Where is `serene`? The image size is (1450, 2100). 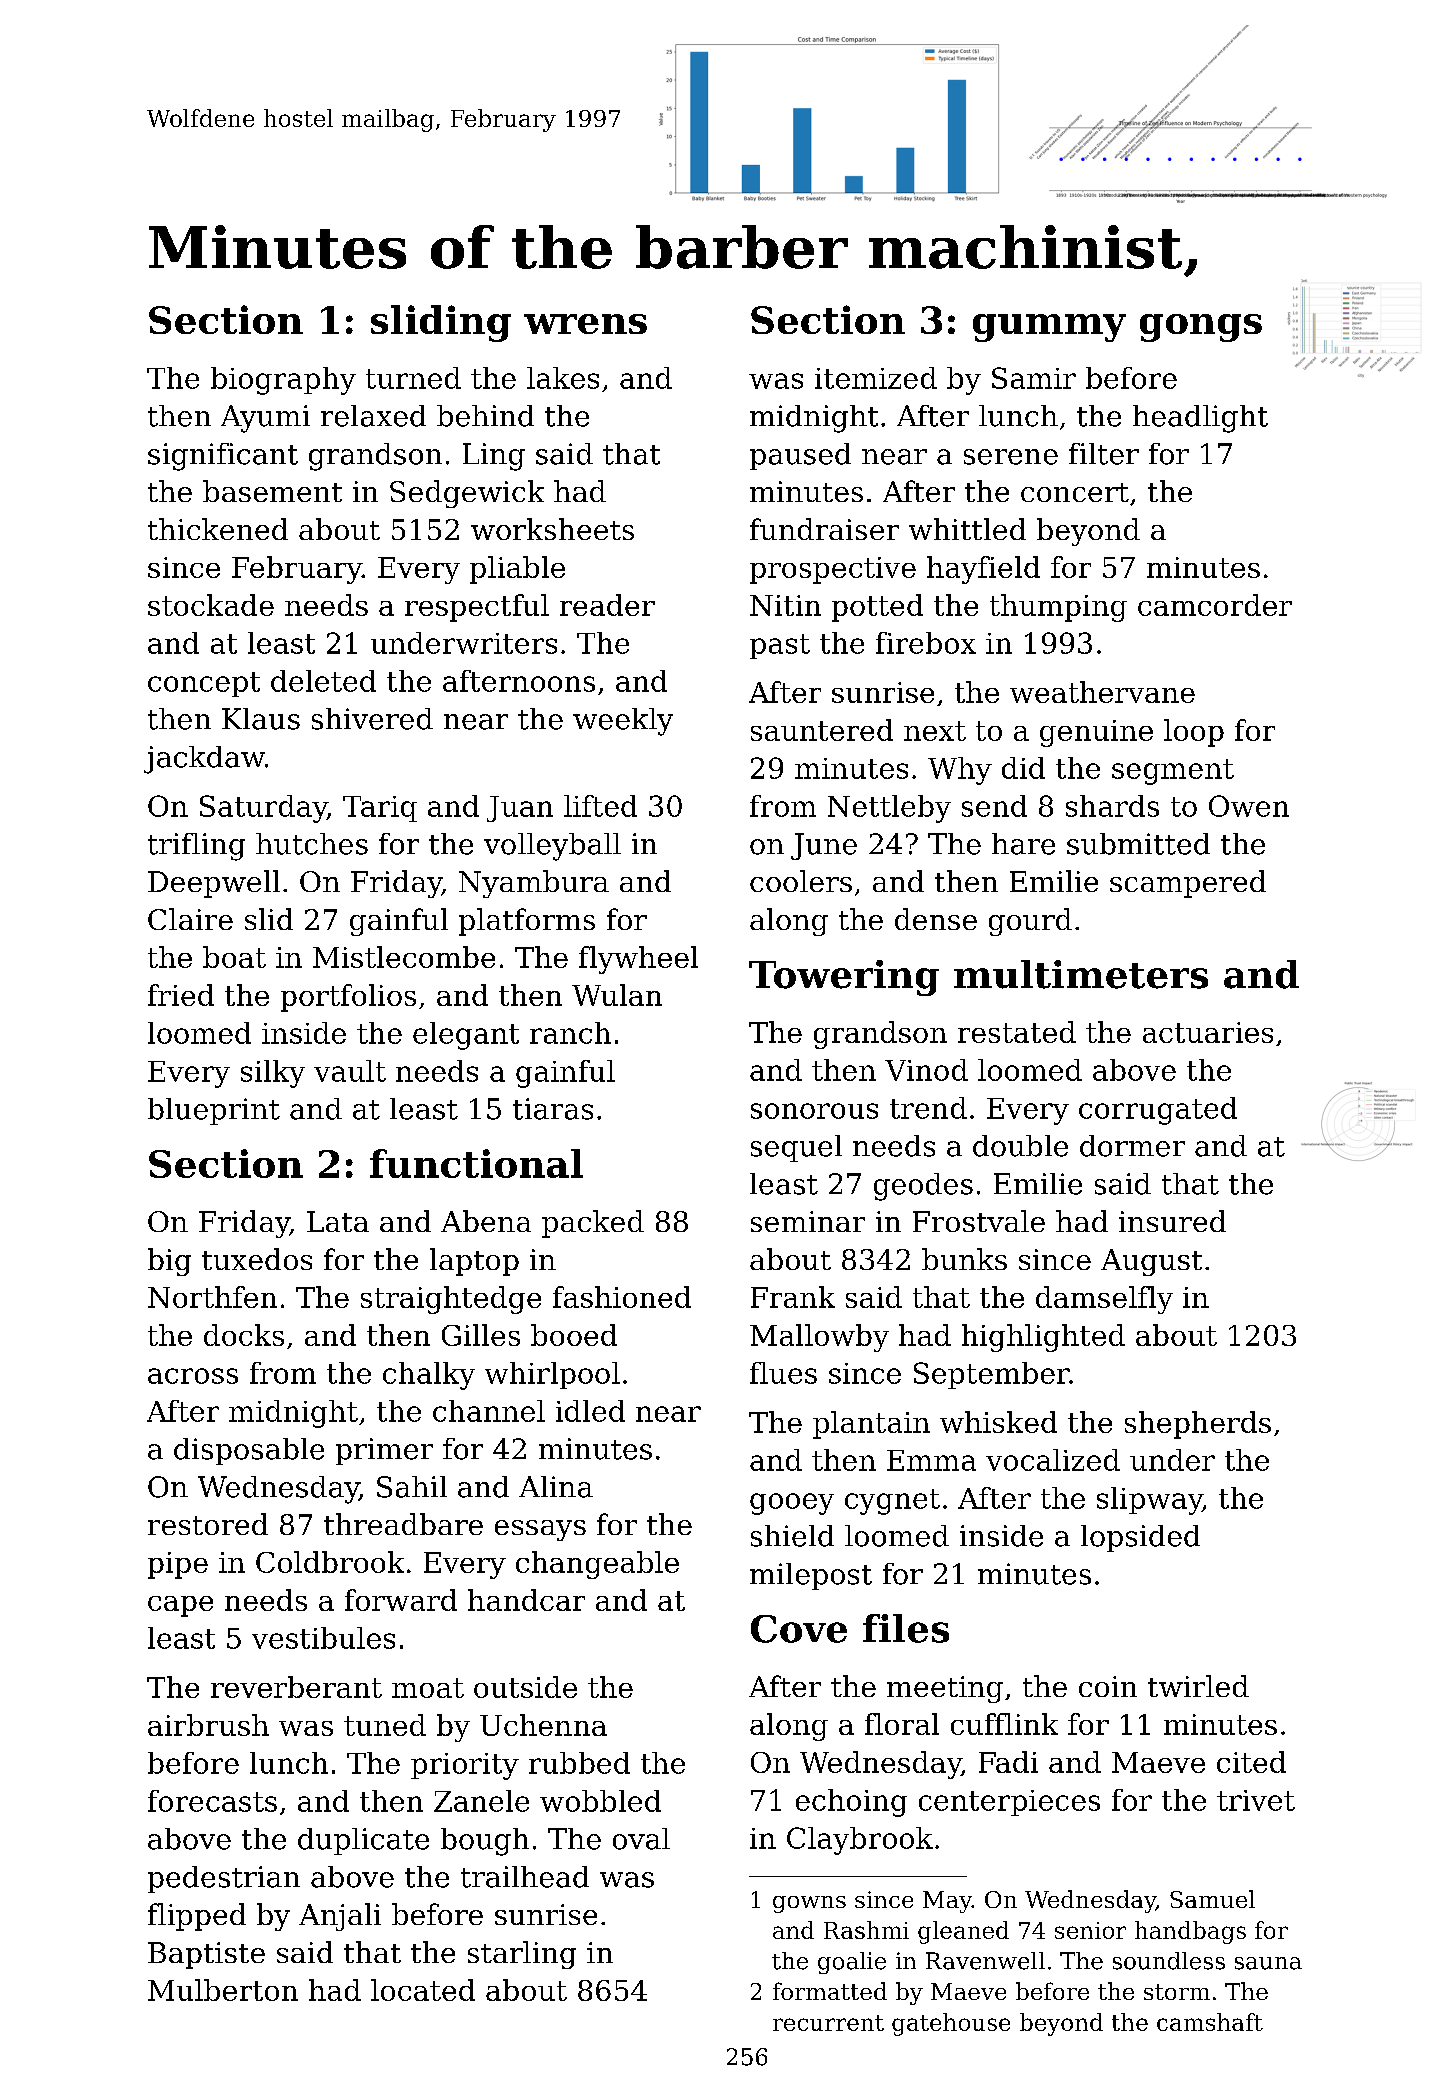 serene is located at coordinates (1011, 457).
